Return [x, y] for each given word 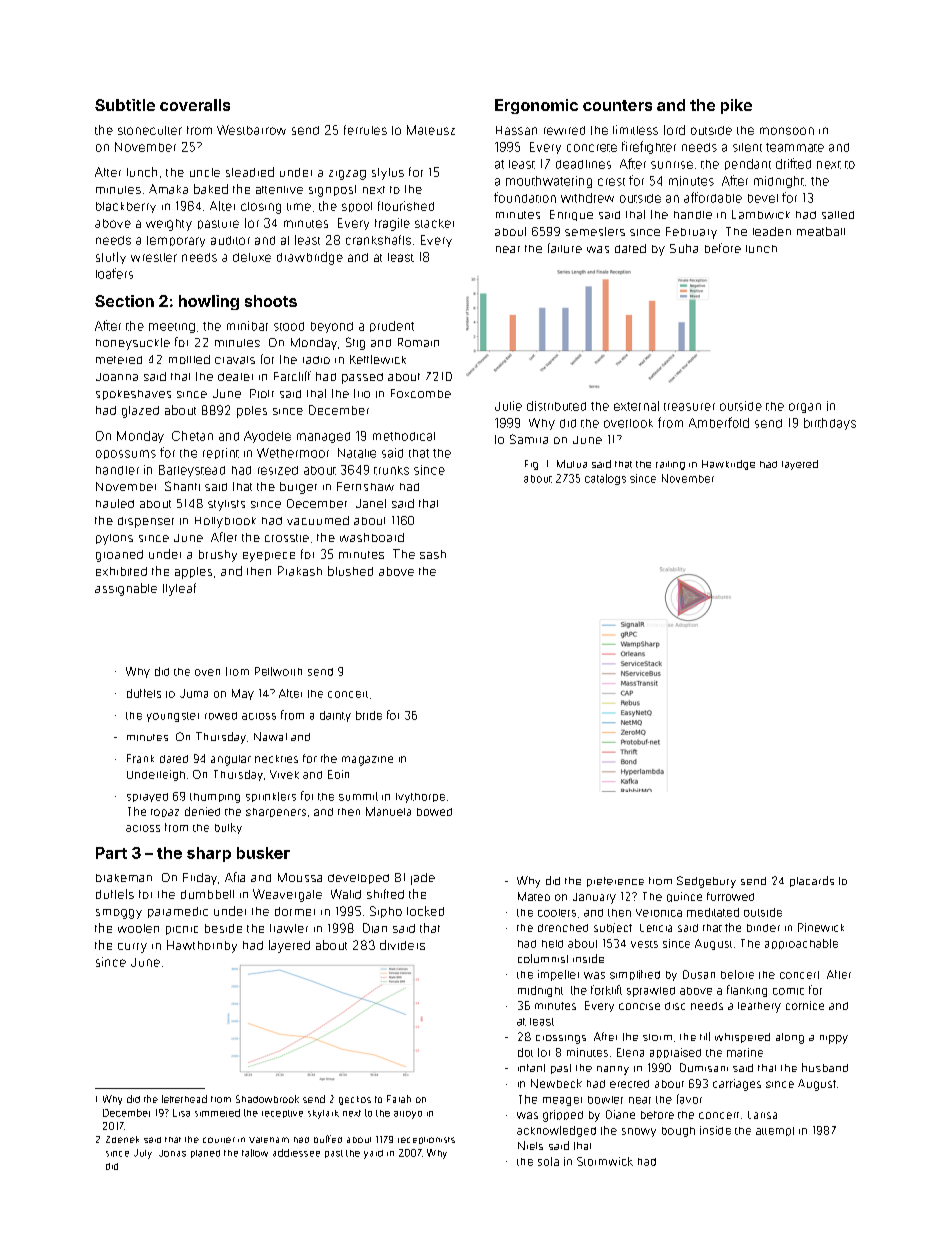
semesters [595, 231]
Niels [530, 1145]
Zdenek [122, 1139]
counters [617, 105]
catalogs [605, 479]
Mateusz [431, 130]
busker [263, 853]
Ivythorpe [420, 798]
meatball [821, 231]
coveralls [195, 105]
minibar [247, 326]
